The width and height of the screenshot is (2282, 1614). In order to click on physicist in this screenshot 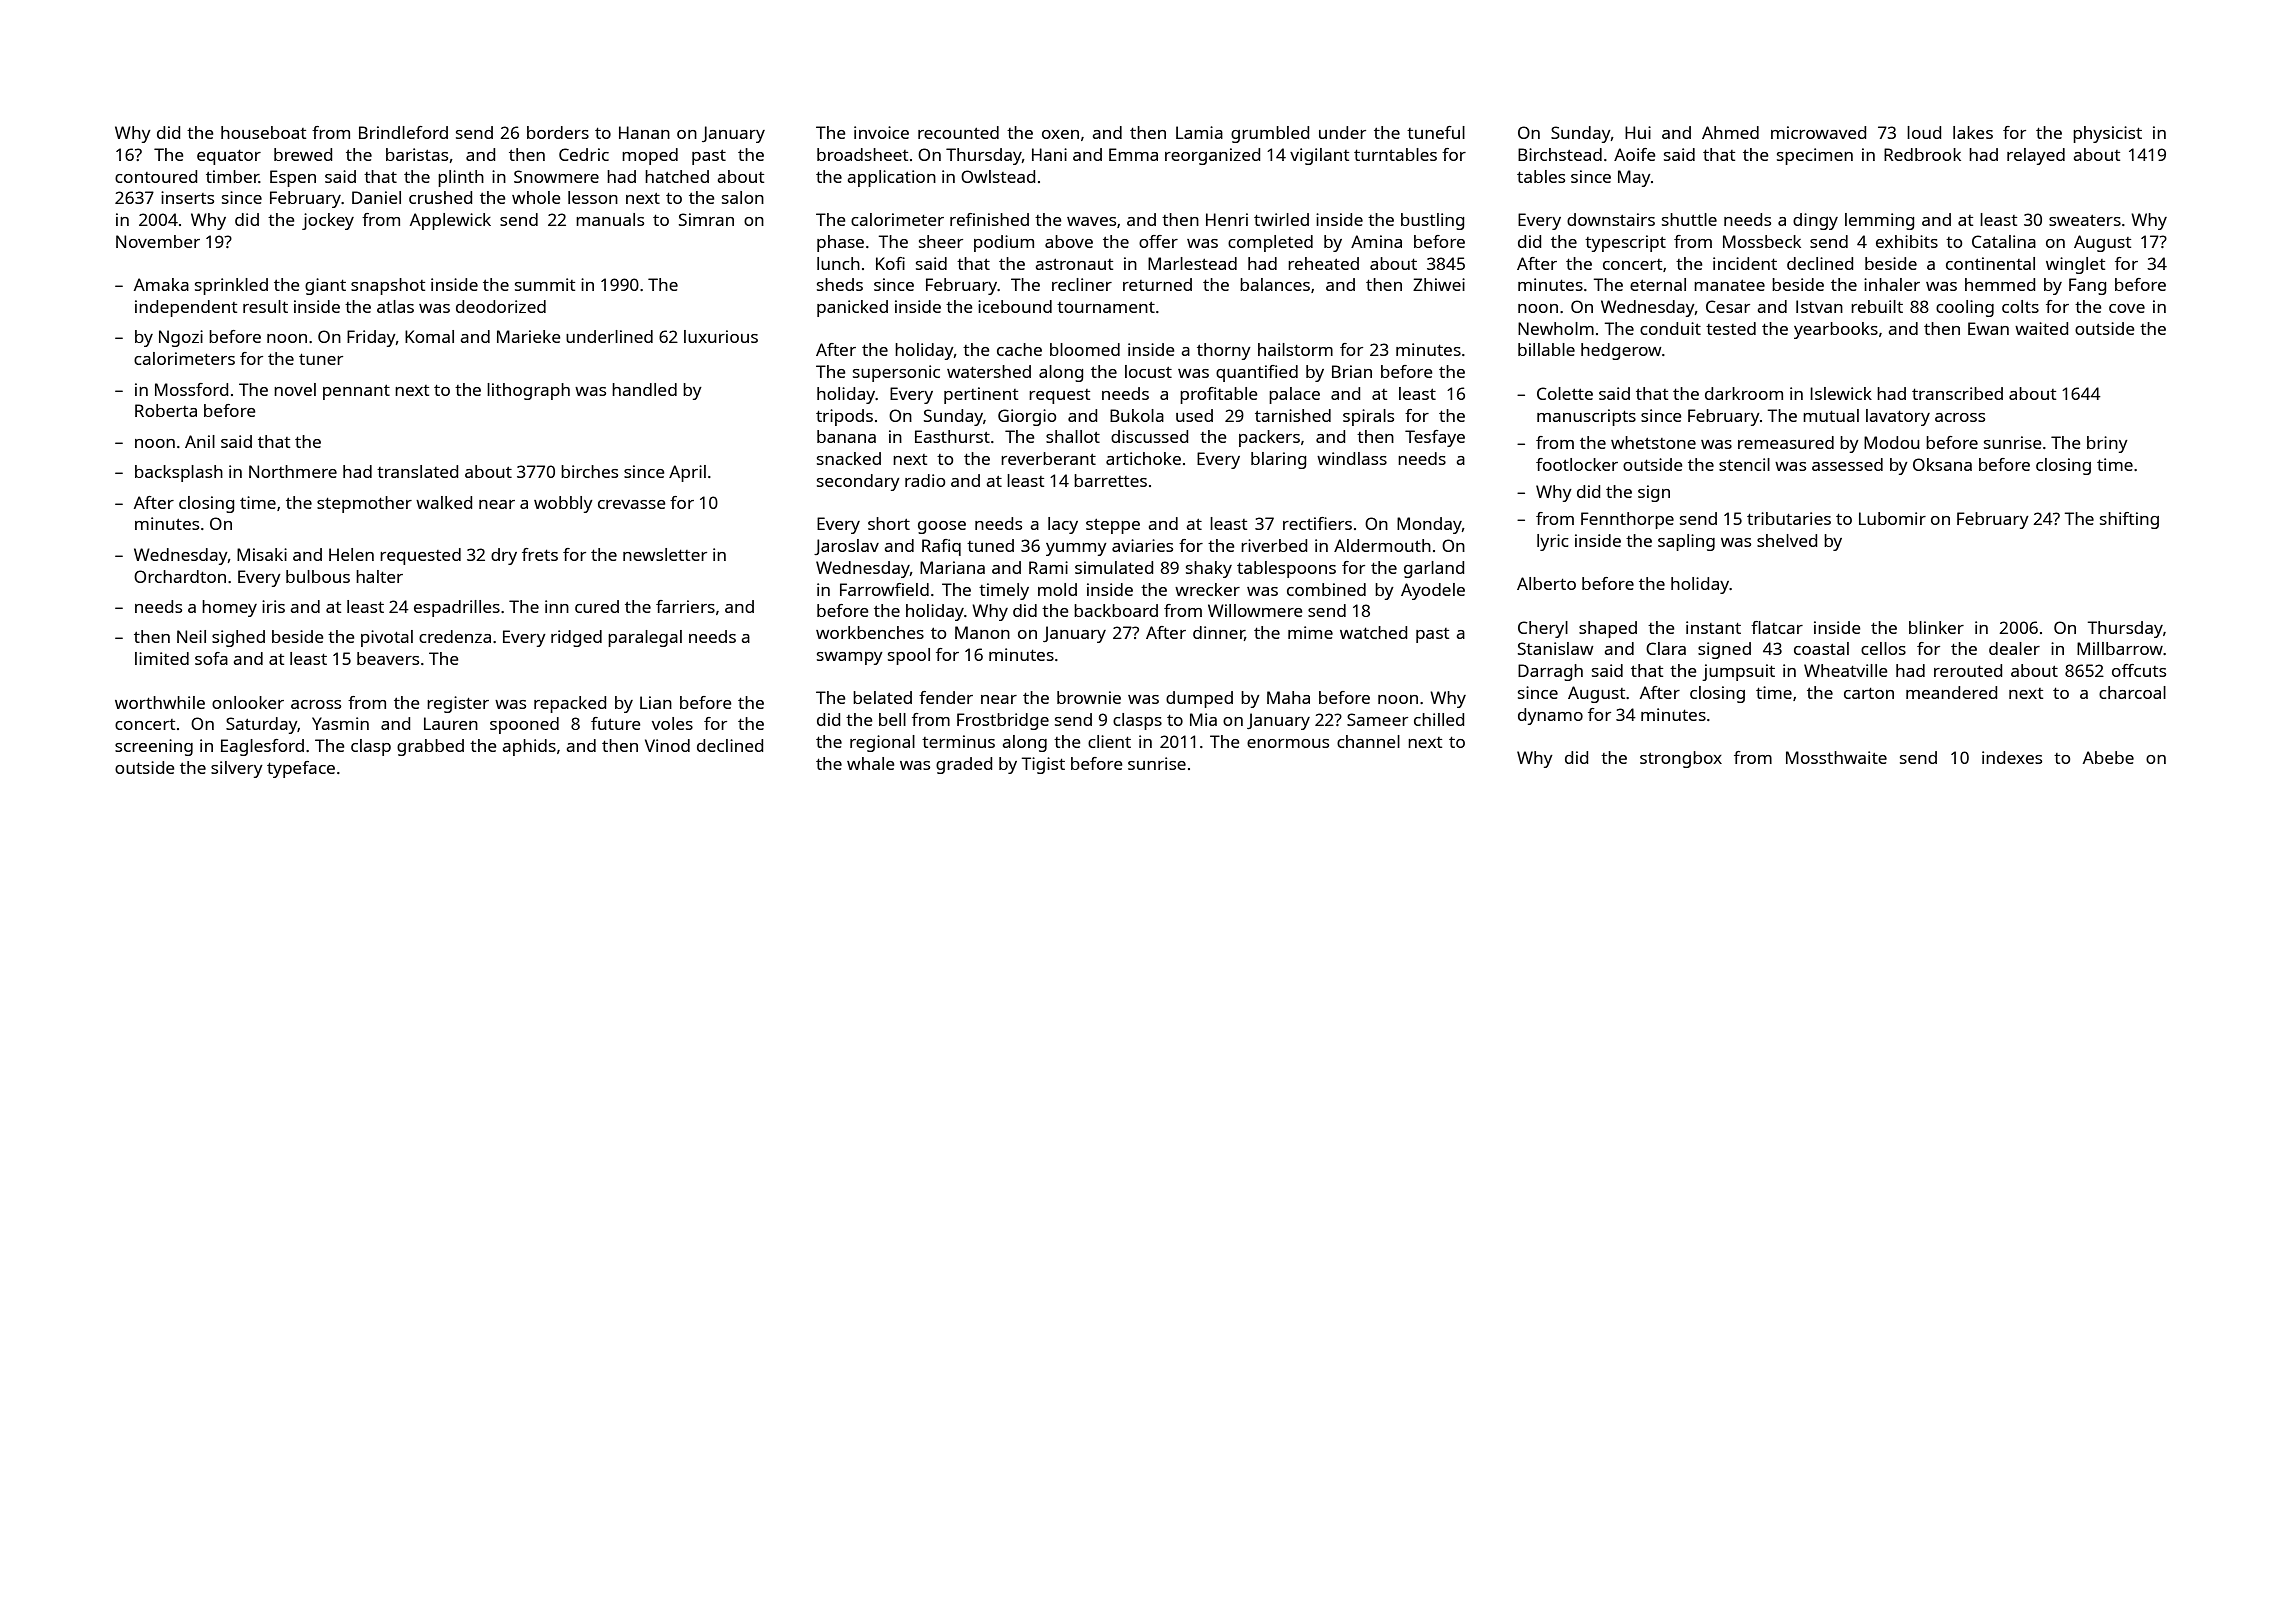, I will do `click(2107, 134)`.
